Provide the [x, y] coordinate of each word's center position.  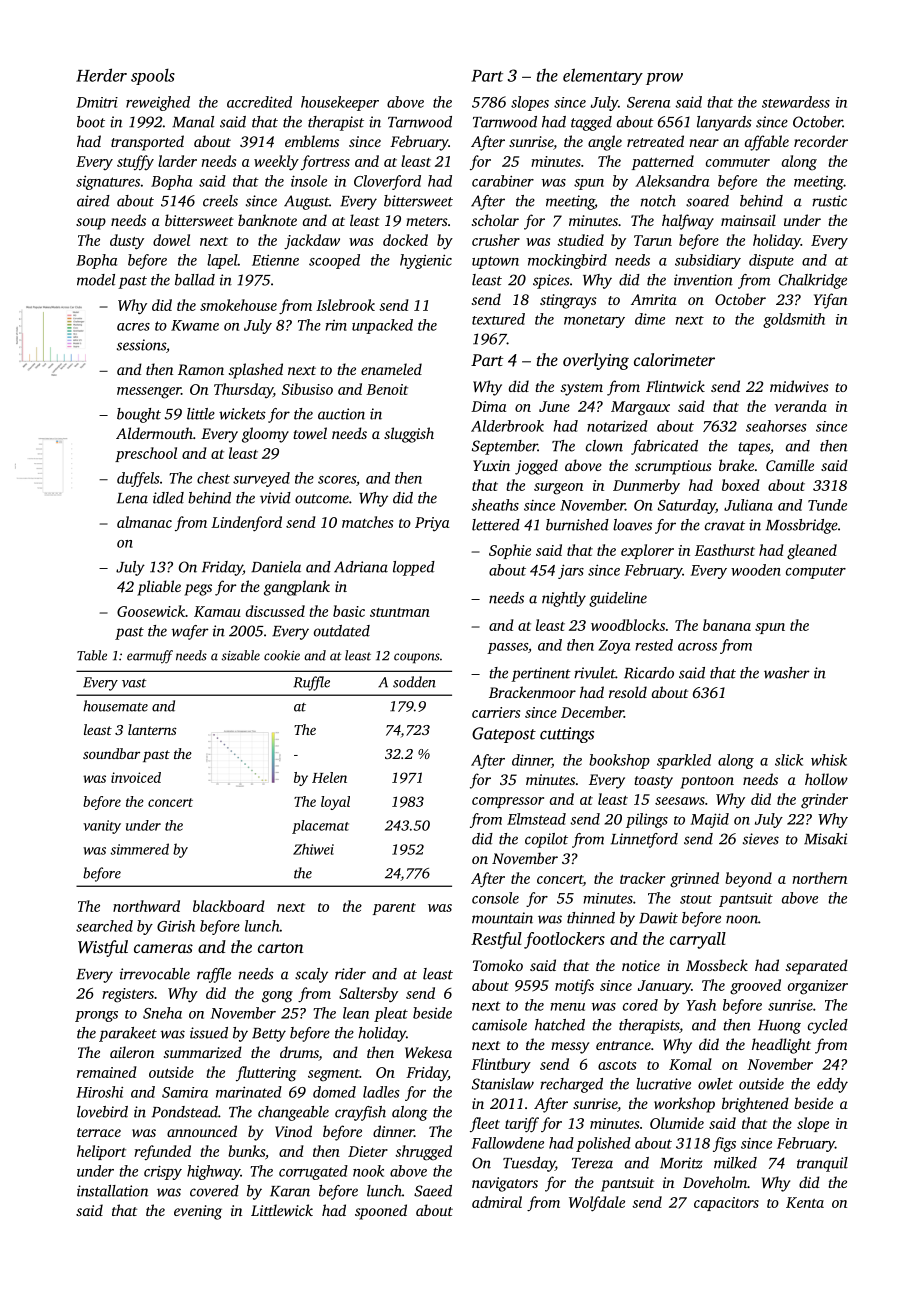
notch [658, 201]
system [582, 389]
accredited [259, 102]
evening [198, 1212]
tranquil [822, 1164]
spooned [381, 1212]
